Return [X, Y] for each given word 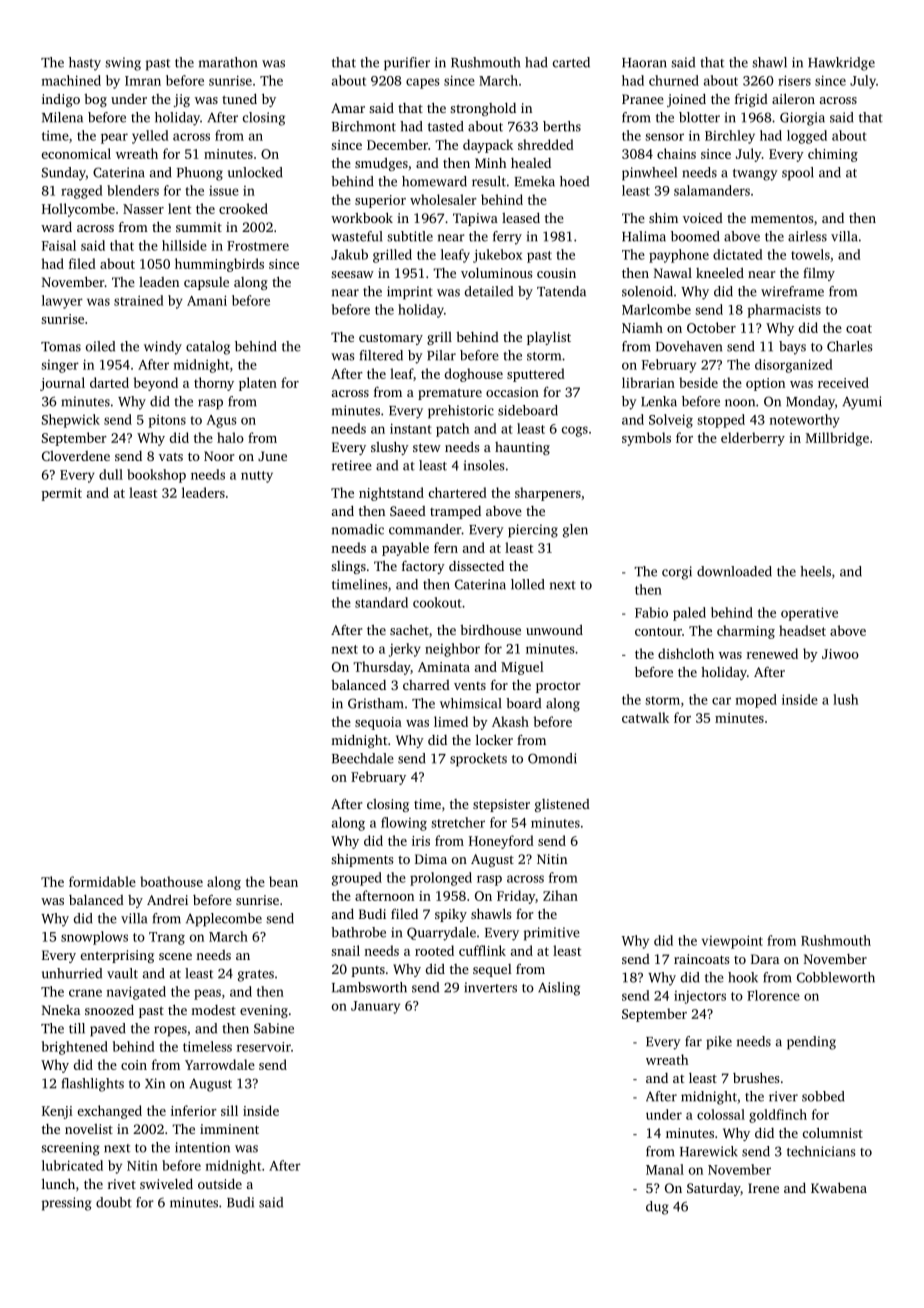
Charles [850, 346]
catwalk [645, 717]
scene [175, 956]
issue [224, 191]
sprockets [478, 760]
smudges [381, 164]
